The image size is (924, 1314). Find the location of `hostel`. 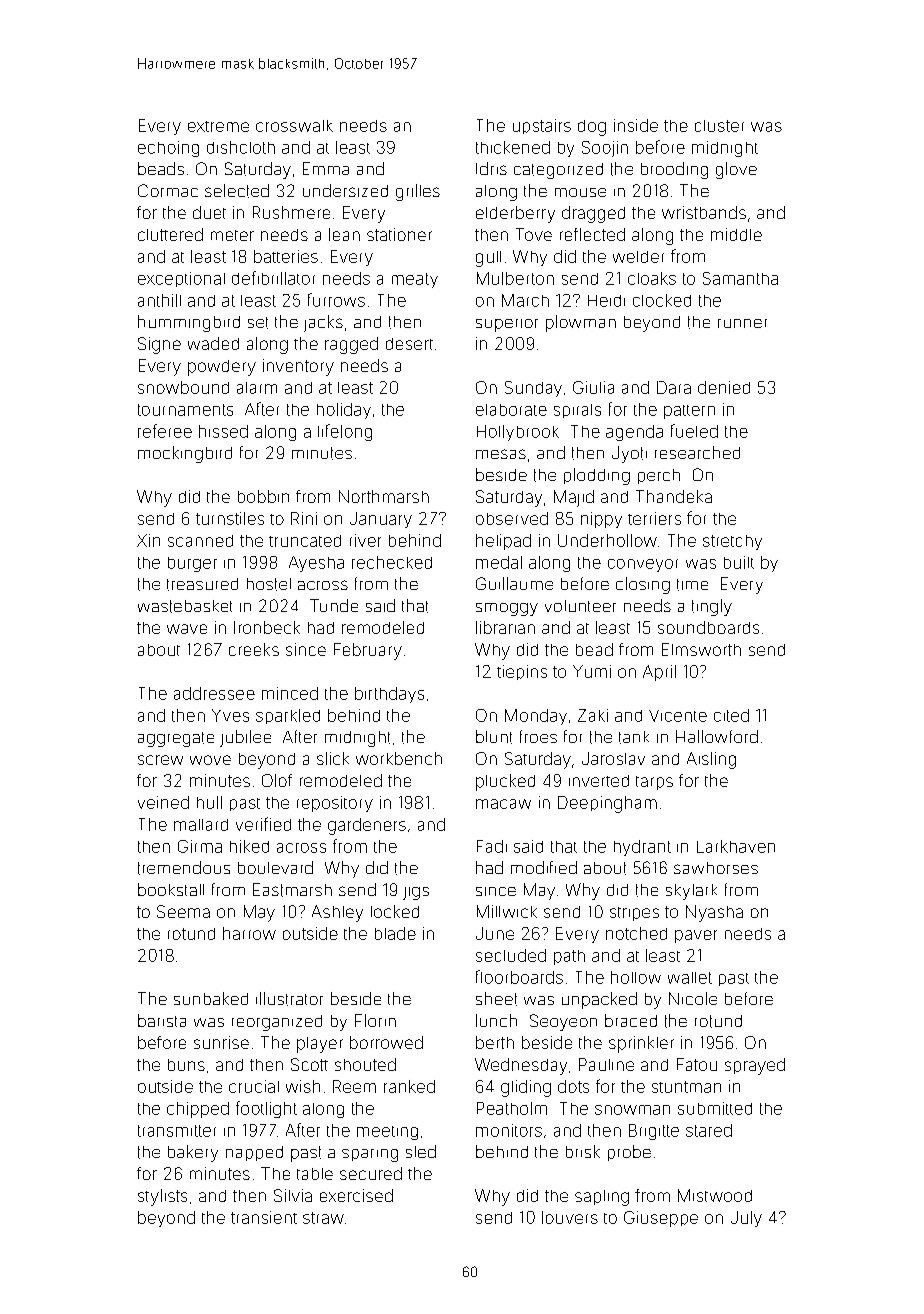

hostel is located at coordinates (269, 584).
